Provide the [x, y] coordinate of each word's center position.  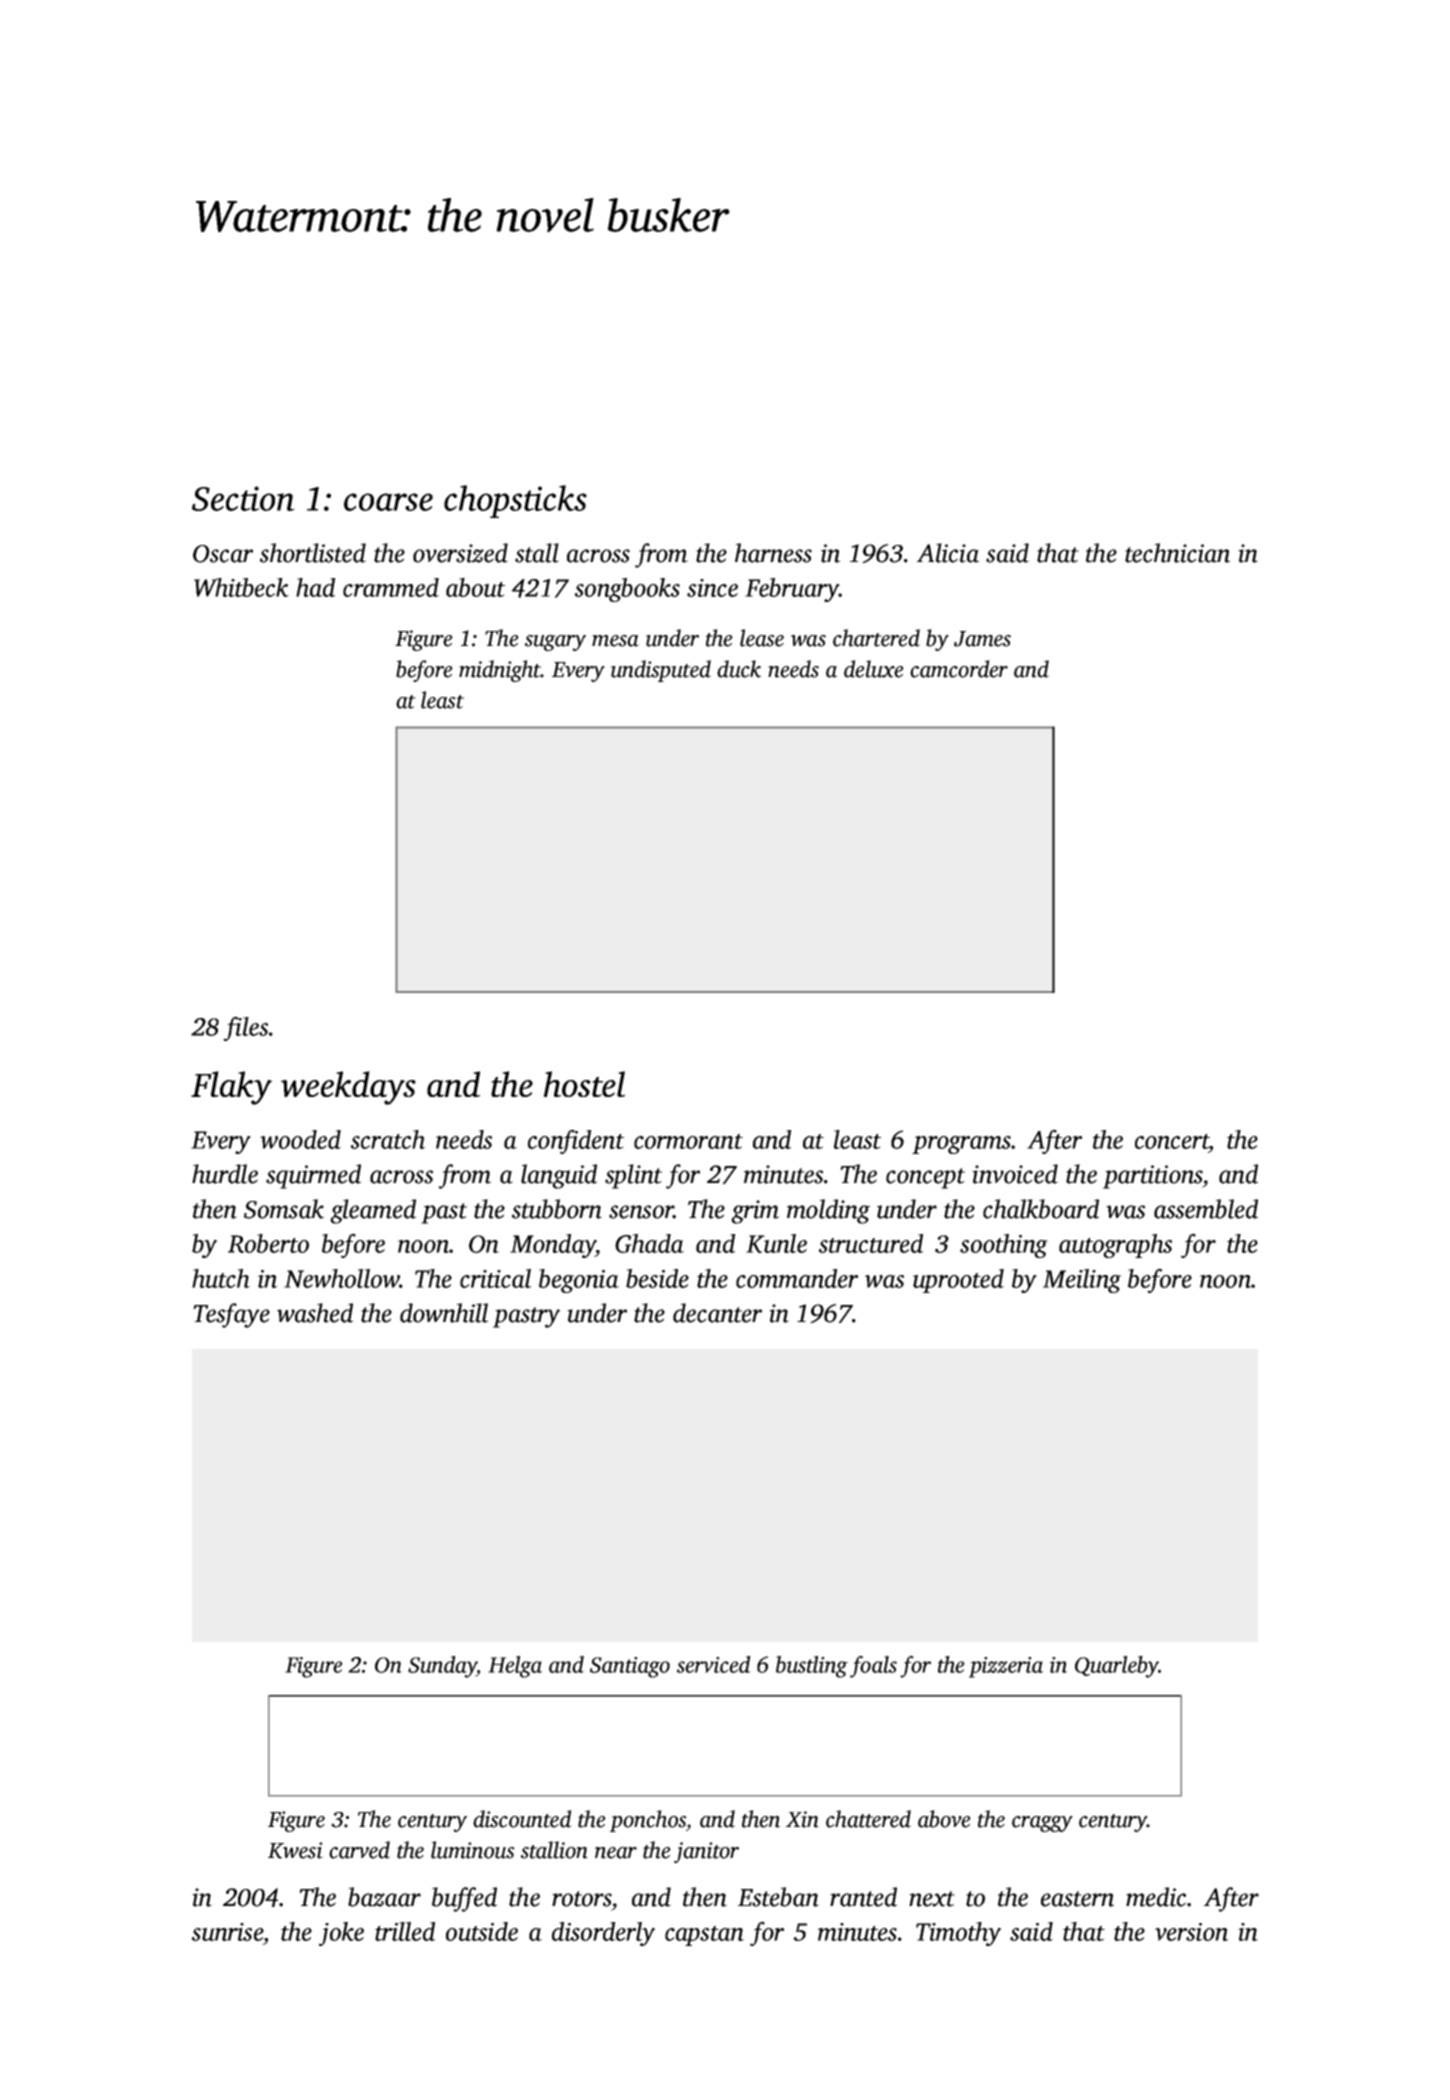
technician [1177, 553]
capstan [704, 1936]
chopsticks [515, 501]
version [1191, 1932]
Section [243, 498]
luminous [473, 1850]
